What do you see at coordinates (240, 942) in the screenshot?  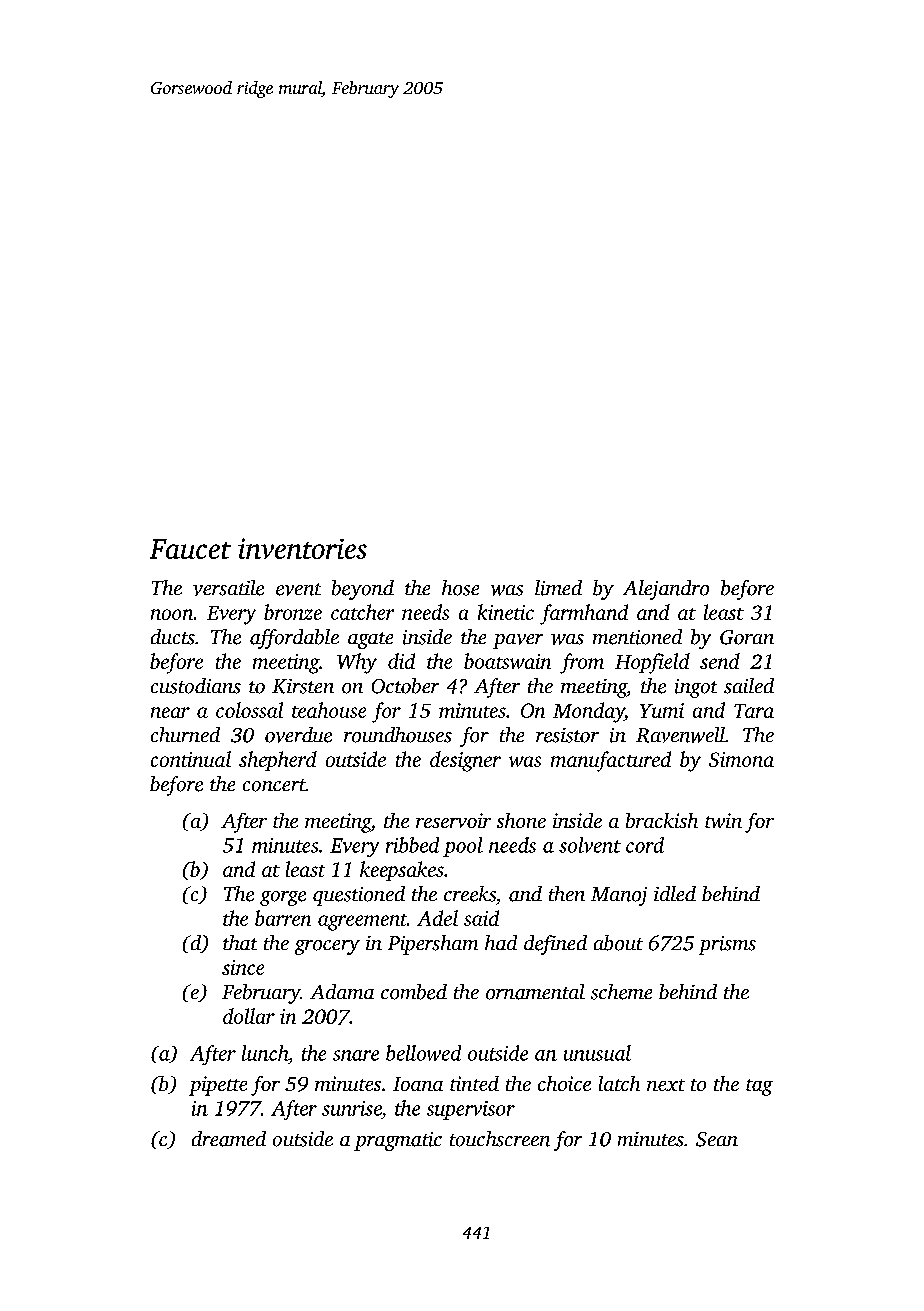 I see `that` at bounding box center [240, 942].
